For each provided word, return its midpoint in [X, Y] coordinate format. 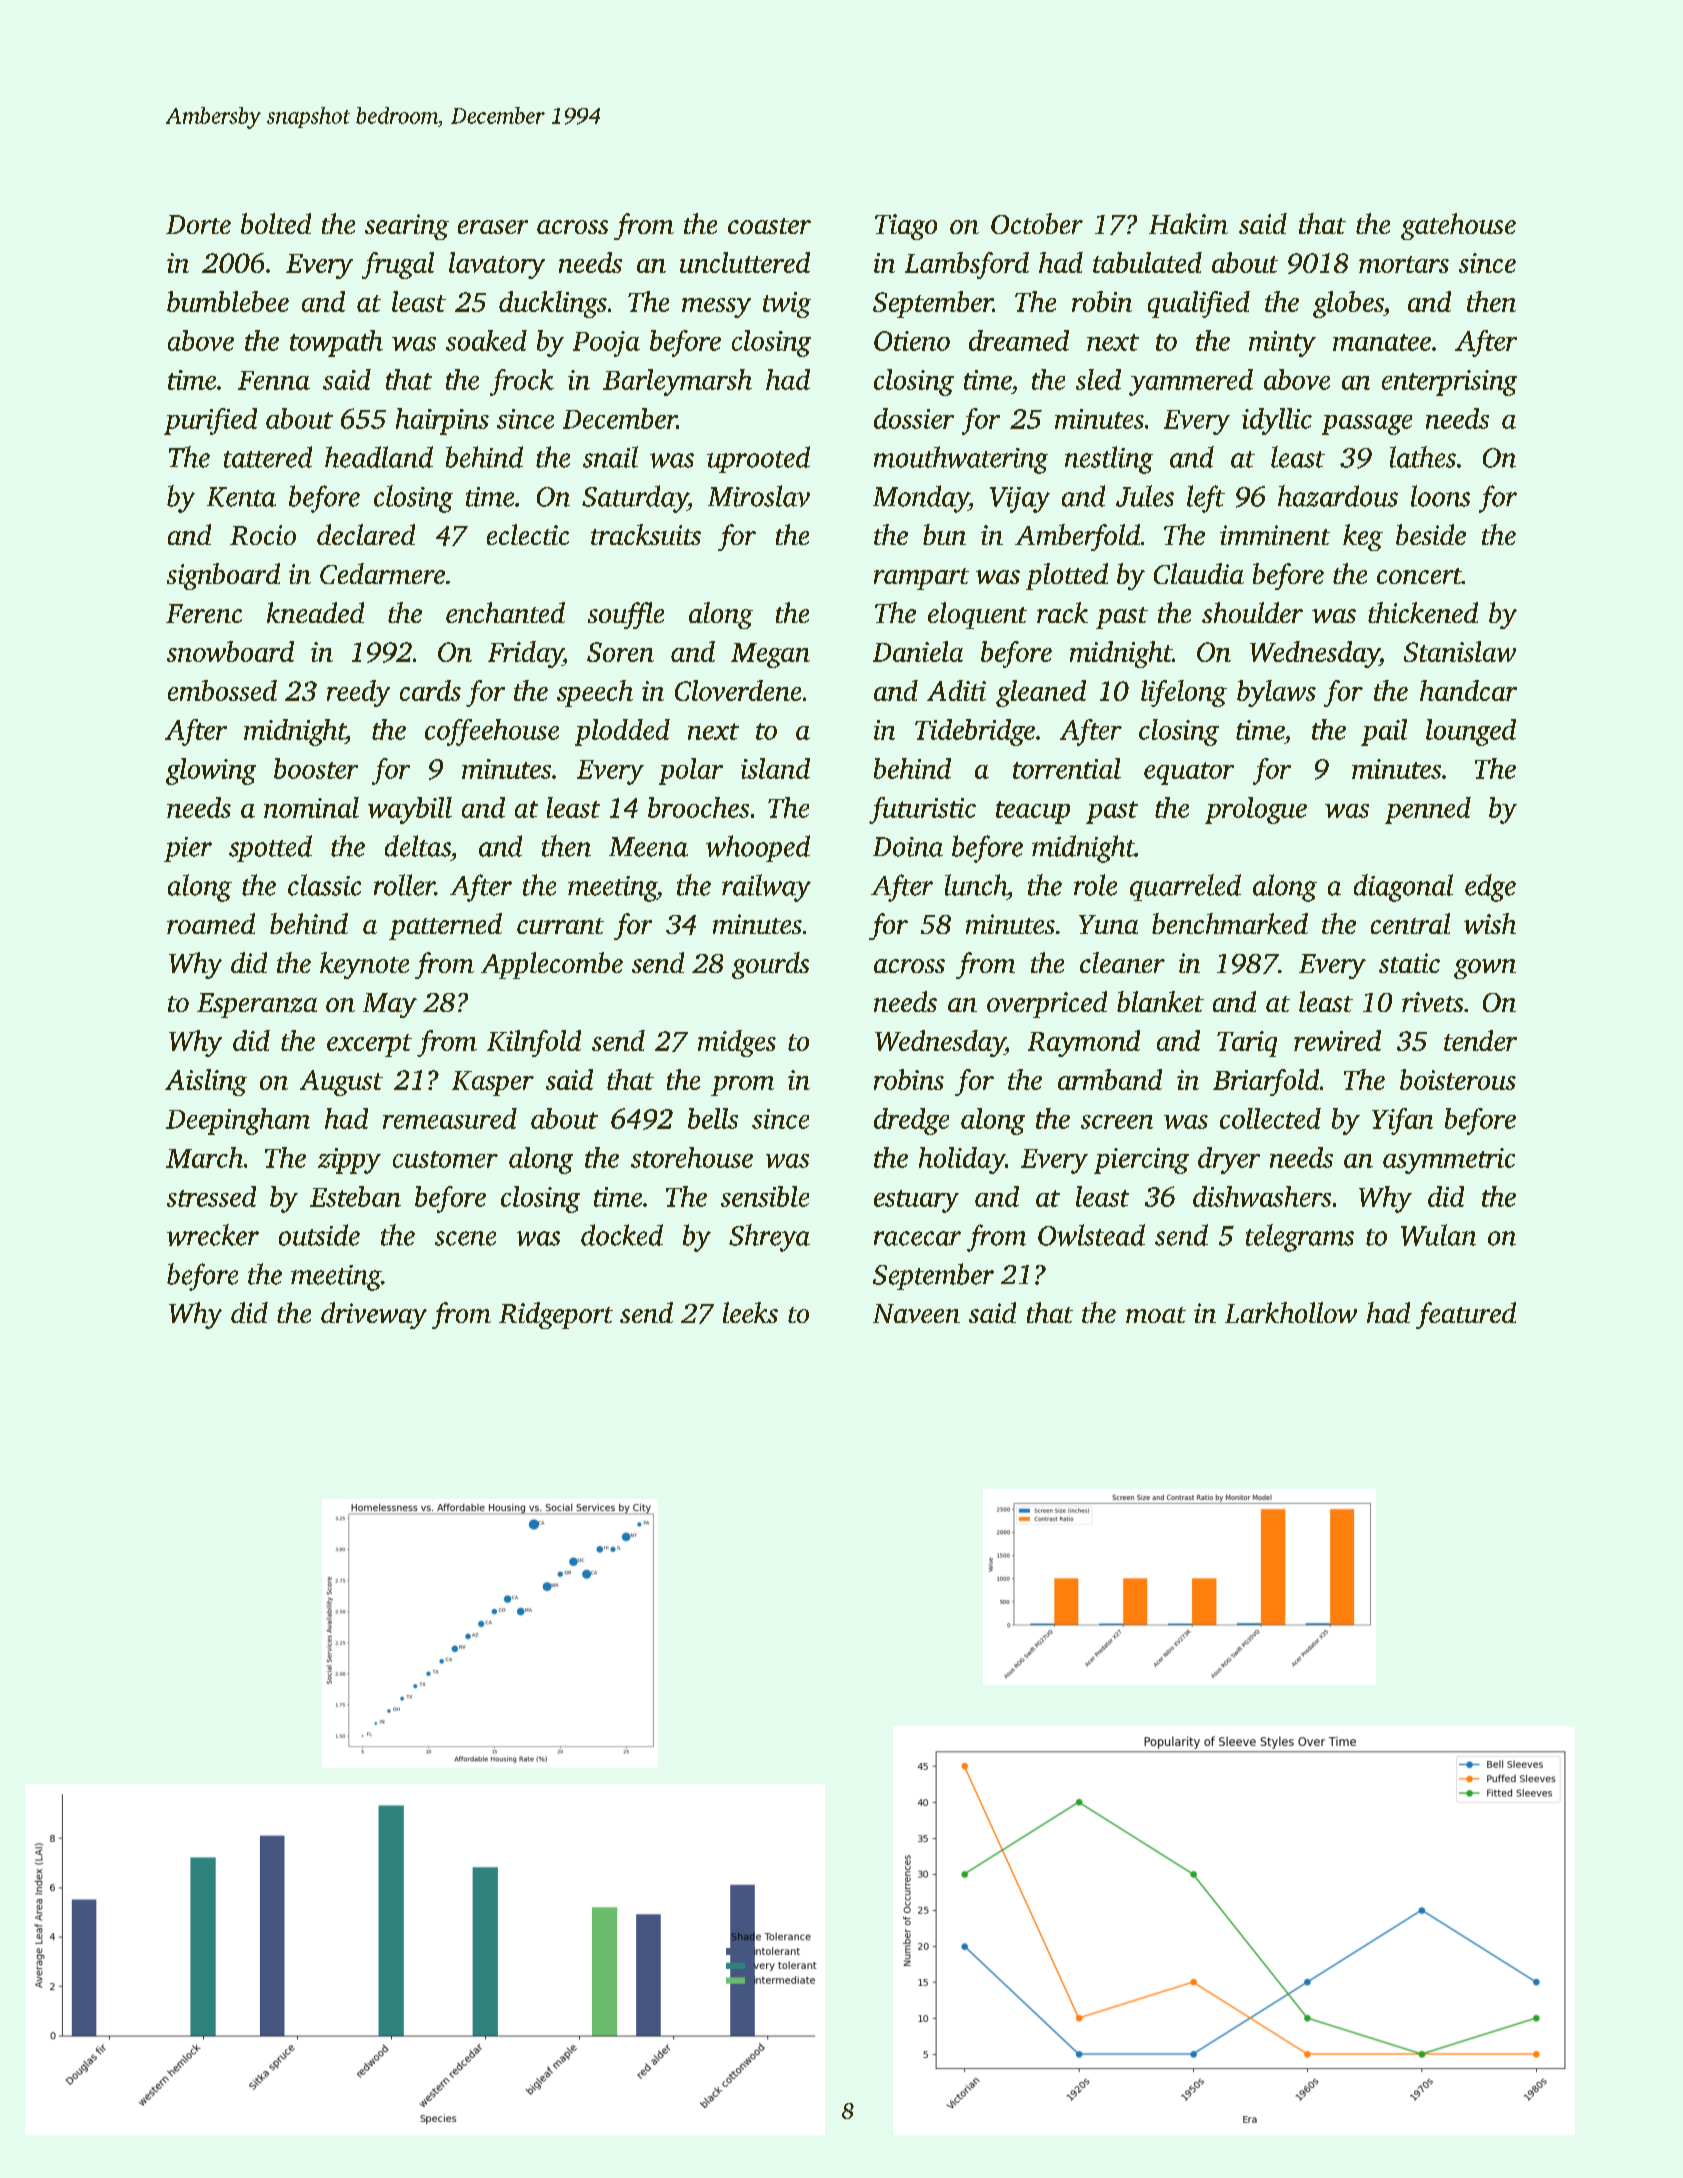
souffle [626, 615]
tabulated [1147, 262]
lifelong [1184, 693]
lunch [976, 885]
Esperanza [257, 1005]
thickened [1423, 612]
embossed [222, 690]
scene [465, 1238]
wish [1490, 923]
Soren [620, 652]
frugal [398, 265]
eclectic [528, 534]
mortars [1404, 264]
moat [1156, 1315]
